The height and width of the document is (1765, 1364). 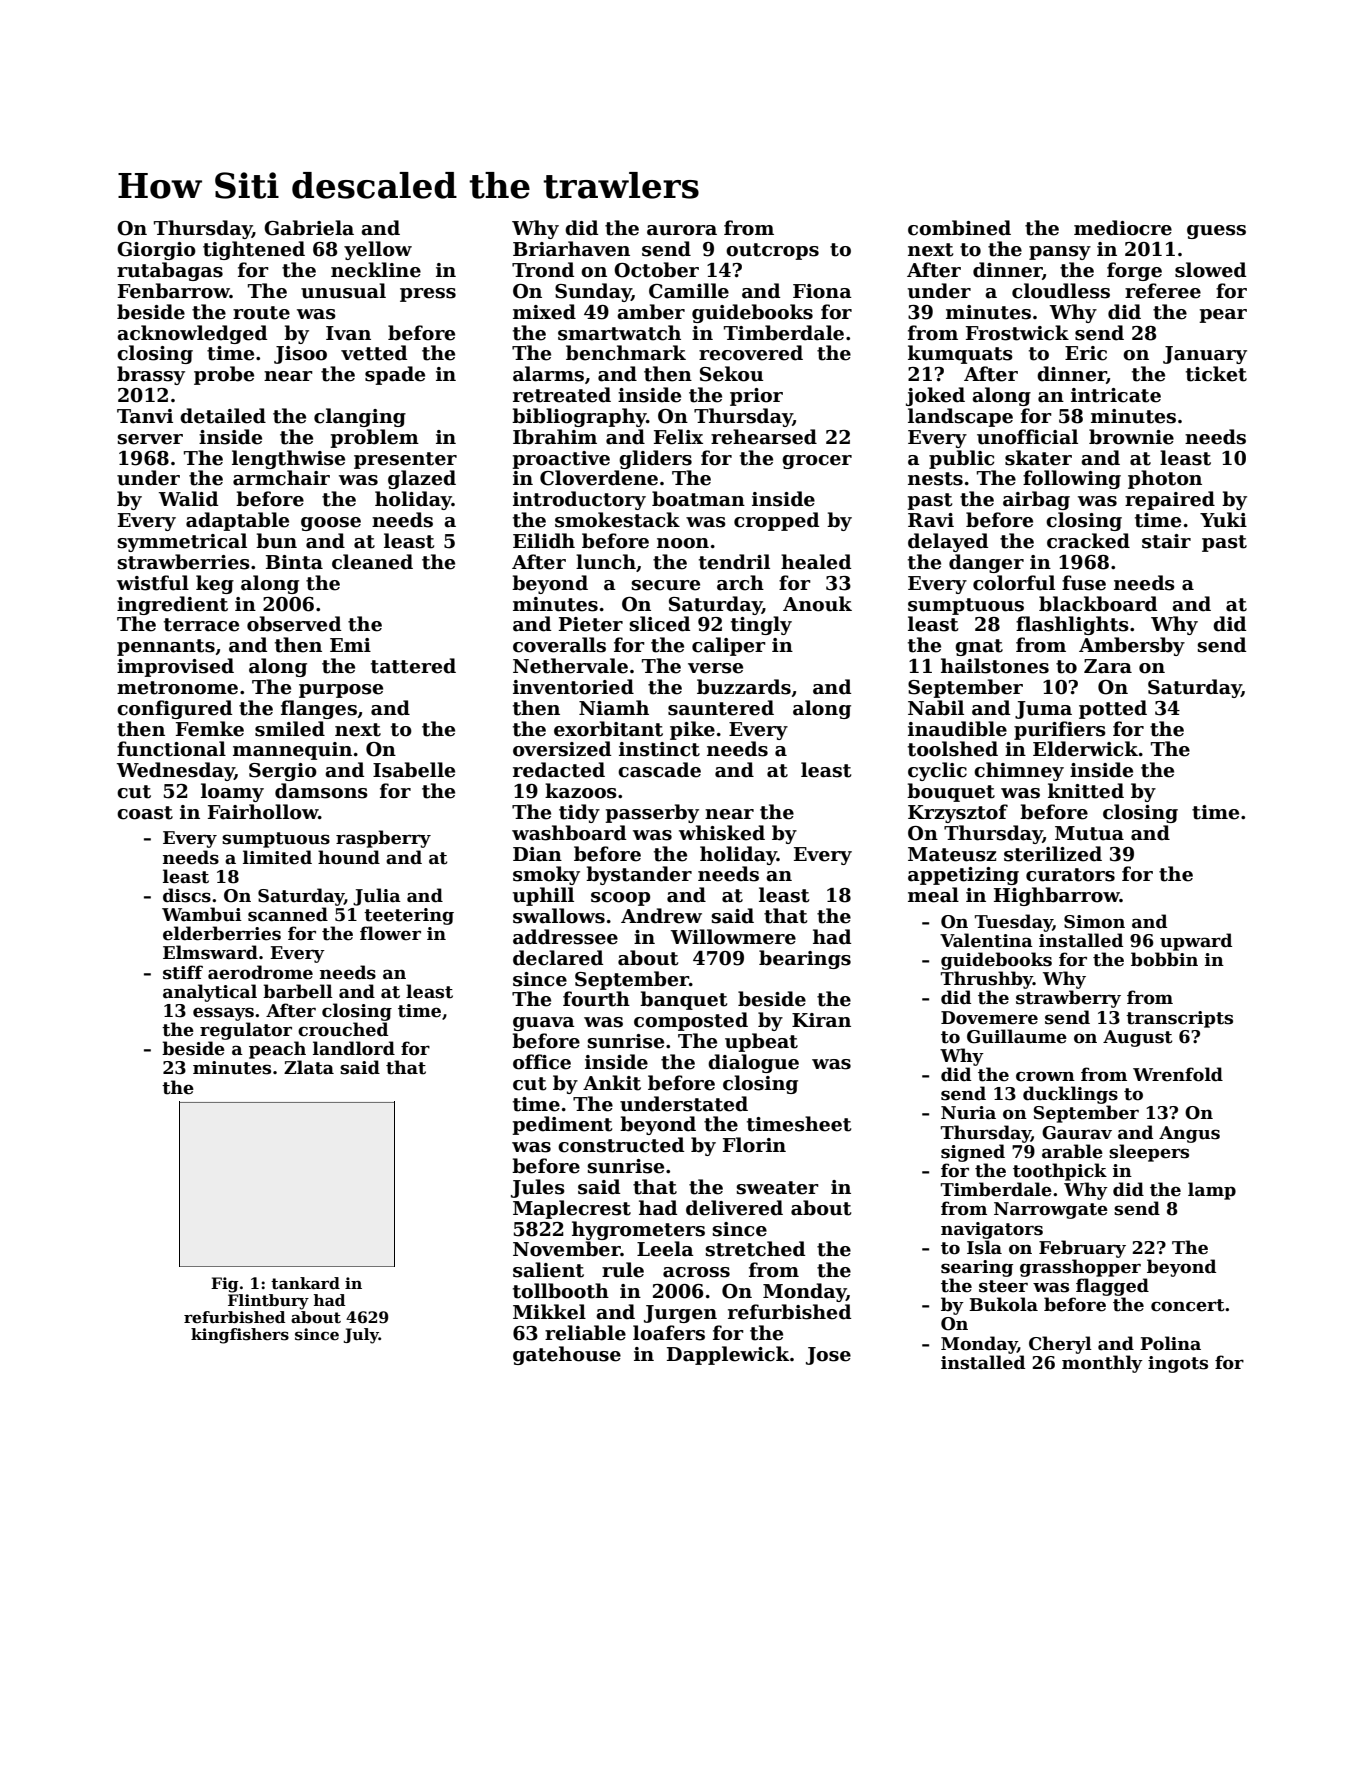 I want to click on boatman, so click(x=698, y=499).
